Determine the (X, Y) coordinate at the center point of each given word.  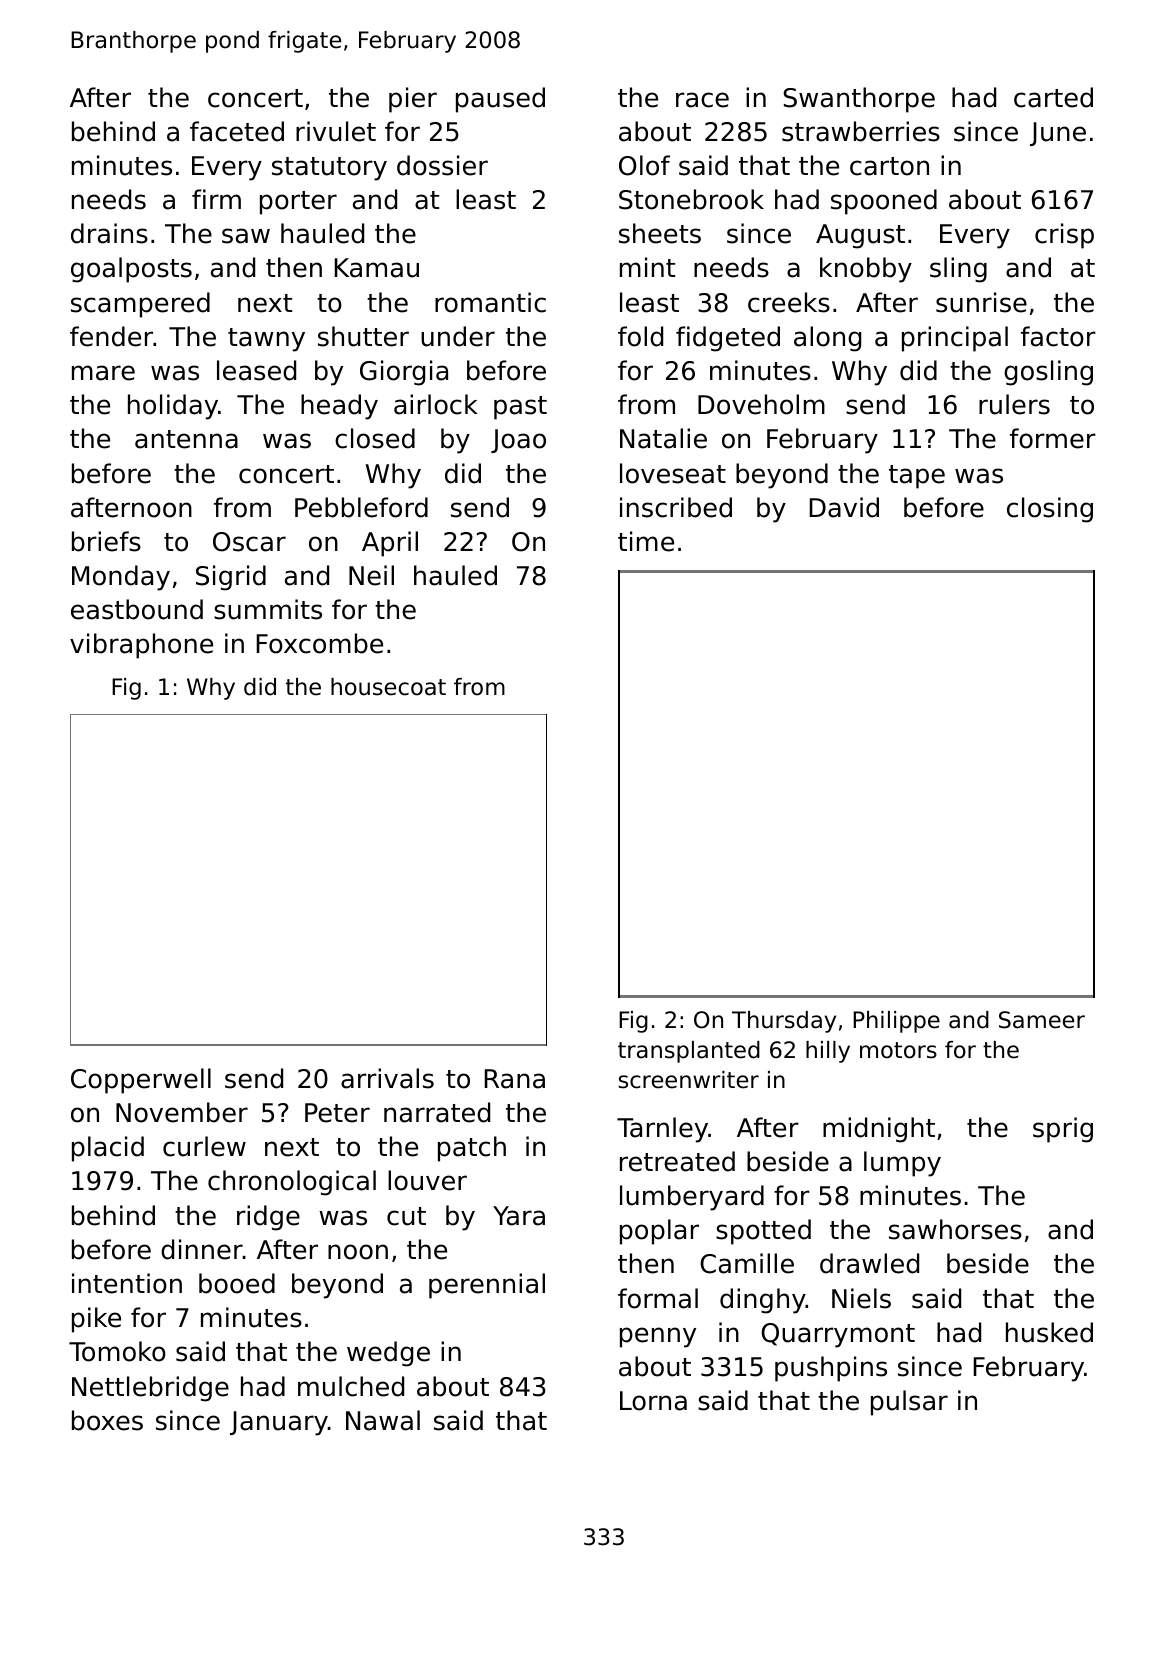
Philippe (896, 1022)
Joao (518, 441)
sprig (1063, 1130)
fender (111, 336)
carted (1053, 97)
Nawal (383, 1420)
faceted (237, 131)
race (702, 100)
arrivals (387, 1078)
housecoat (388, 687)
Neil (371, 575)
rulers (1014, 404)
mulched (351, 1386)
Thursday (784, 1022)
